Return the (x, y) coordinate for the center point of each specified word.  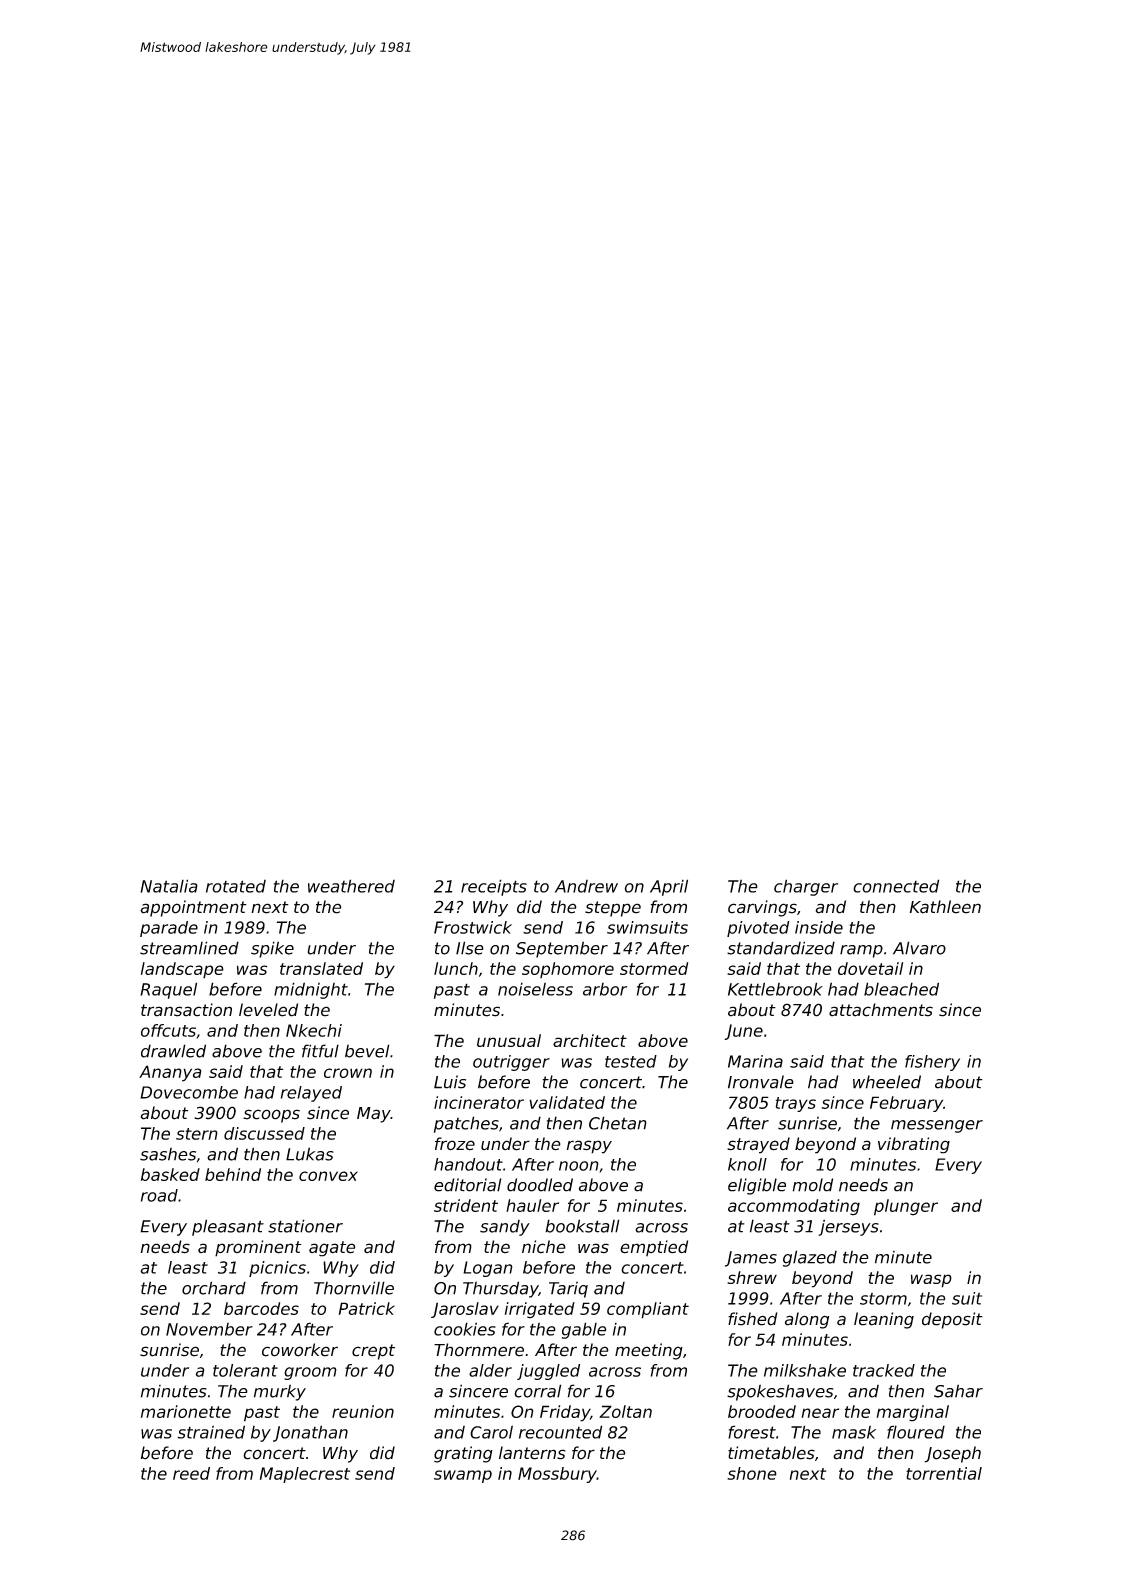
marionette (186, 1411)
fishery (932, 1063)
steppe (613, 909)
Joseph (952, 1454)
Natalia (169, 886)
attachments (881, 1010)
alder (490, 1370)
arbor (605, 989)
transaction (186, 1010)
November (209, 1329)
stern (197, 1134)
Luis (450, 1082)
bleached (901, 989)
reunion (363, 1411)
